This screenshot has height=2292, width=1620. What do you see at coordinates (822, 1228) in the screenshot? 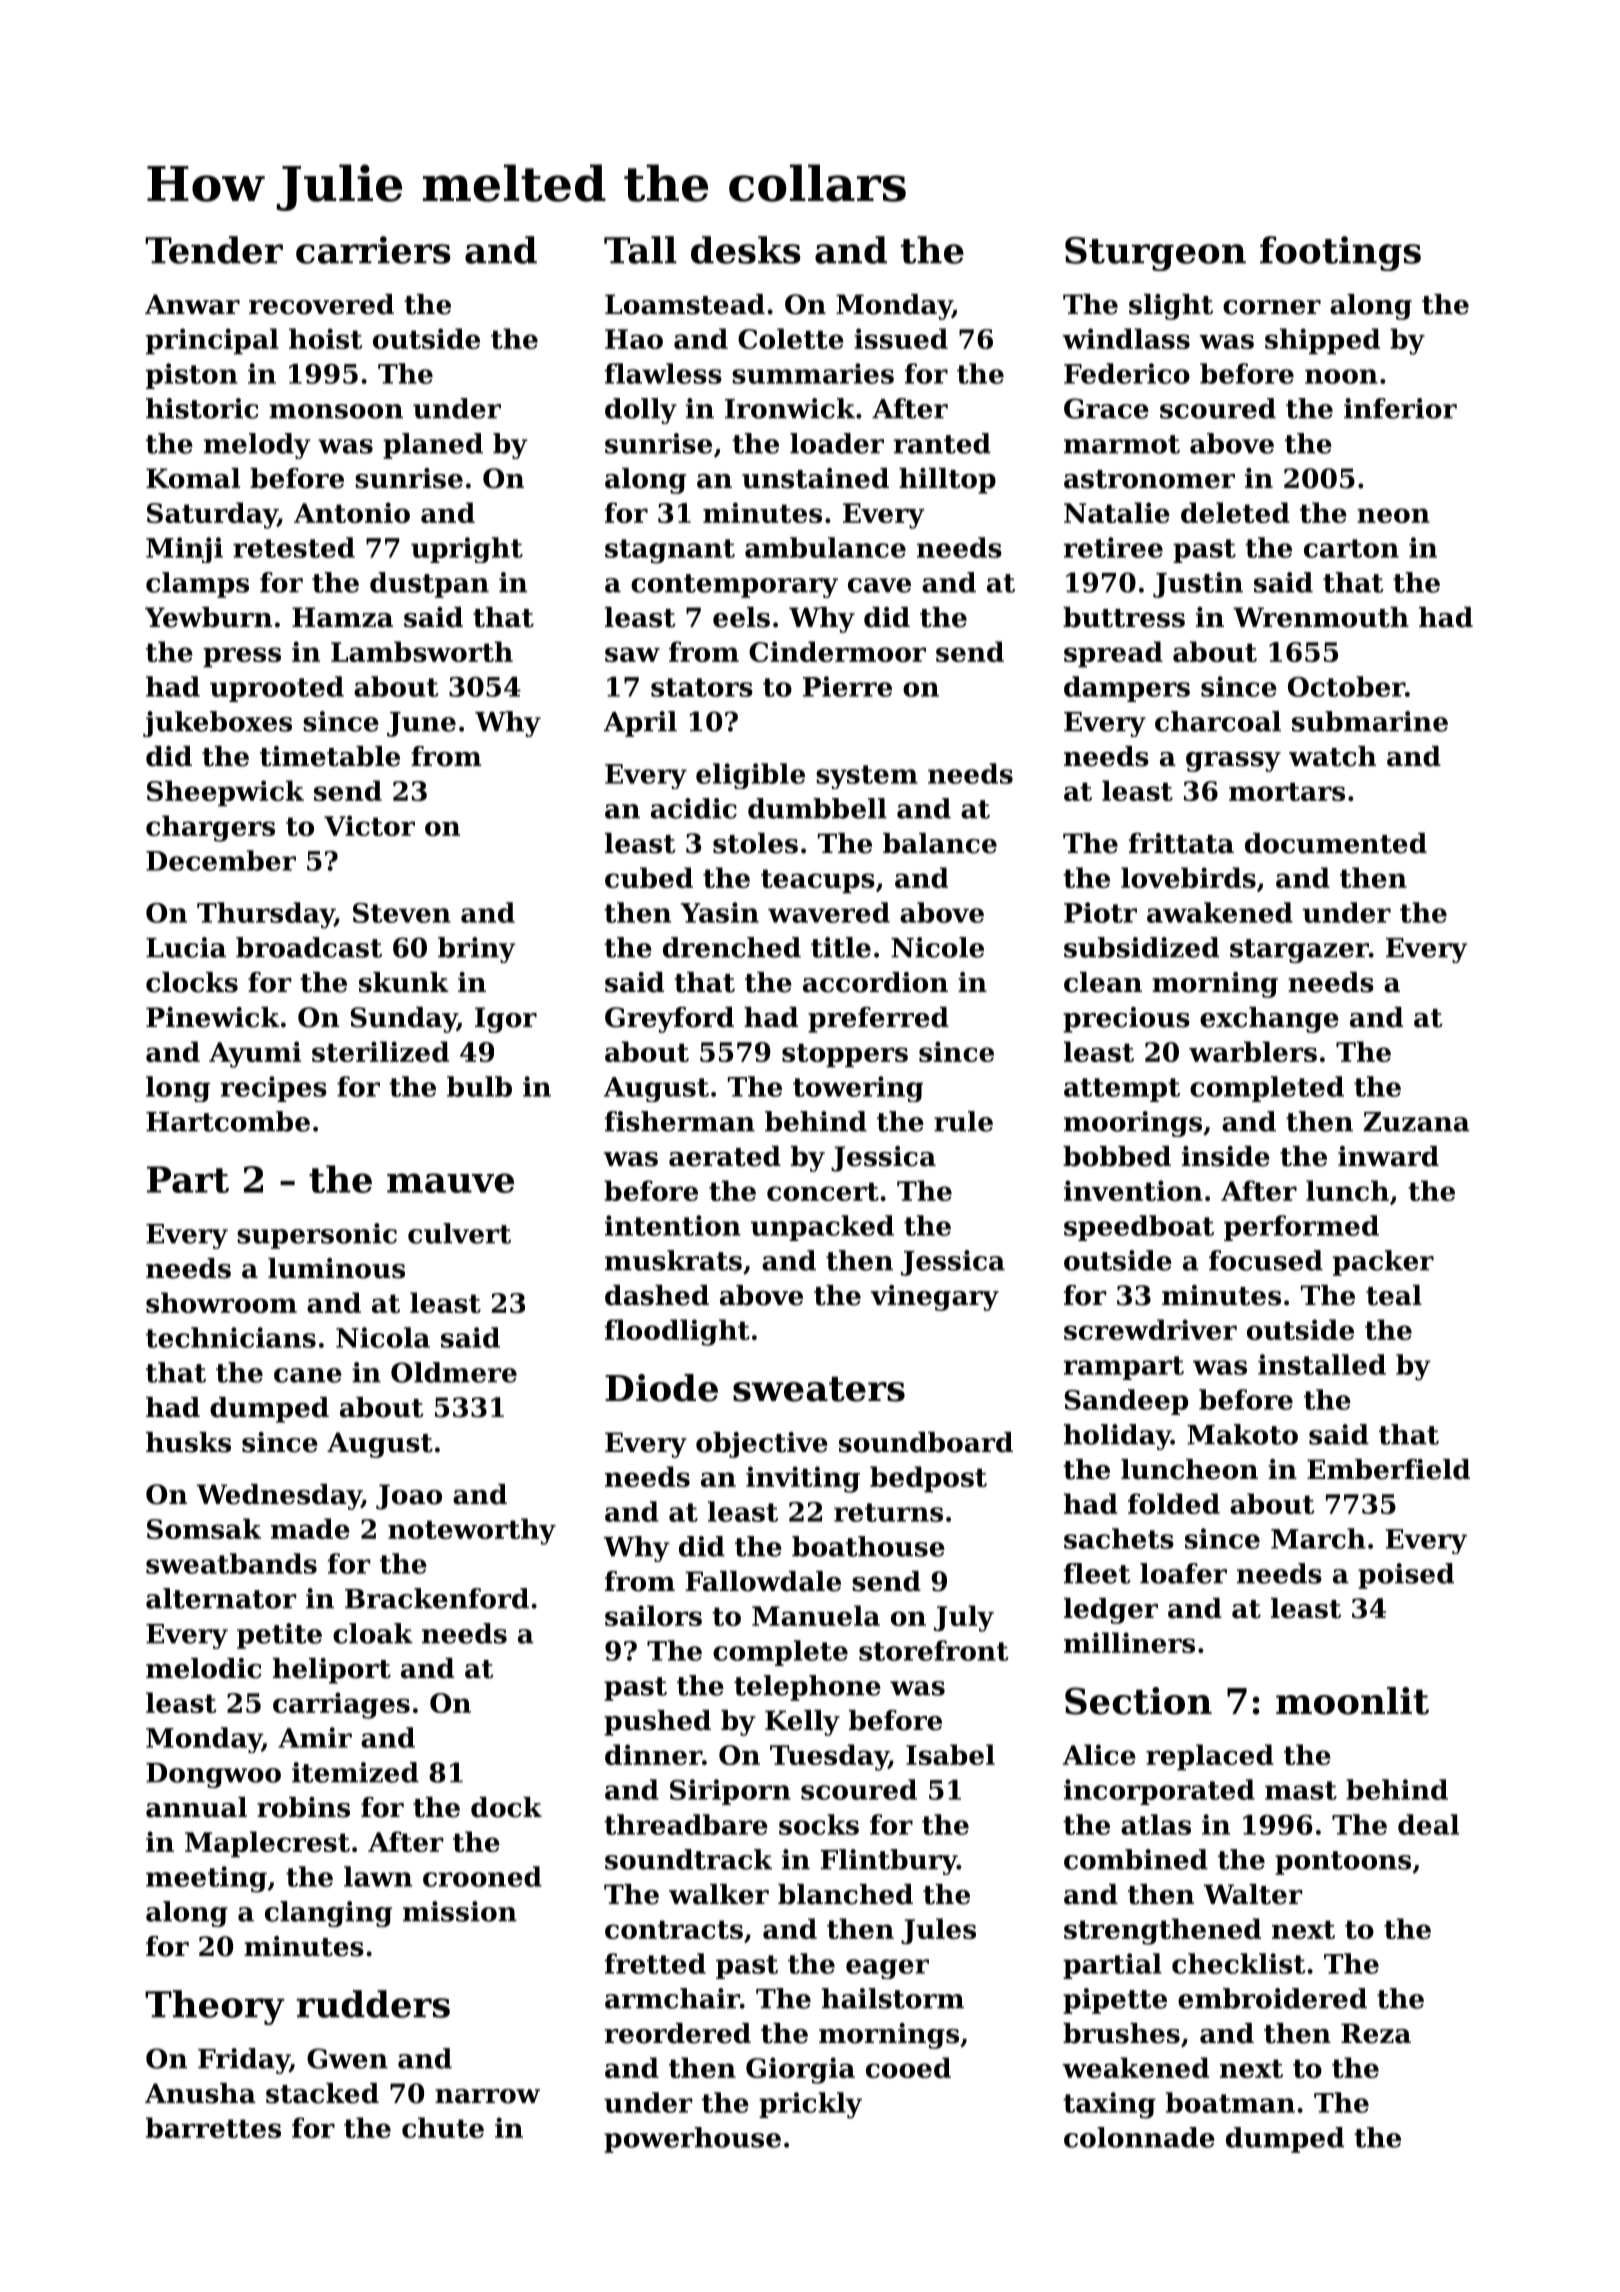
I see `unpacked` at bounding box center [822, 1228].
